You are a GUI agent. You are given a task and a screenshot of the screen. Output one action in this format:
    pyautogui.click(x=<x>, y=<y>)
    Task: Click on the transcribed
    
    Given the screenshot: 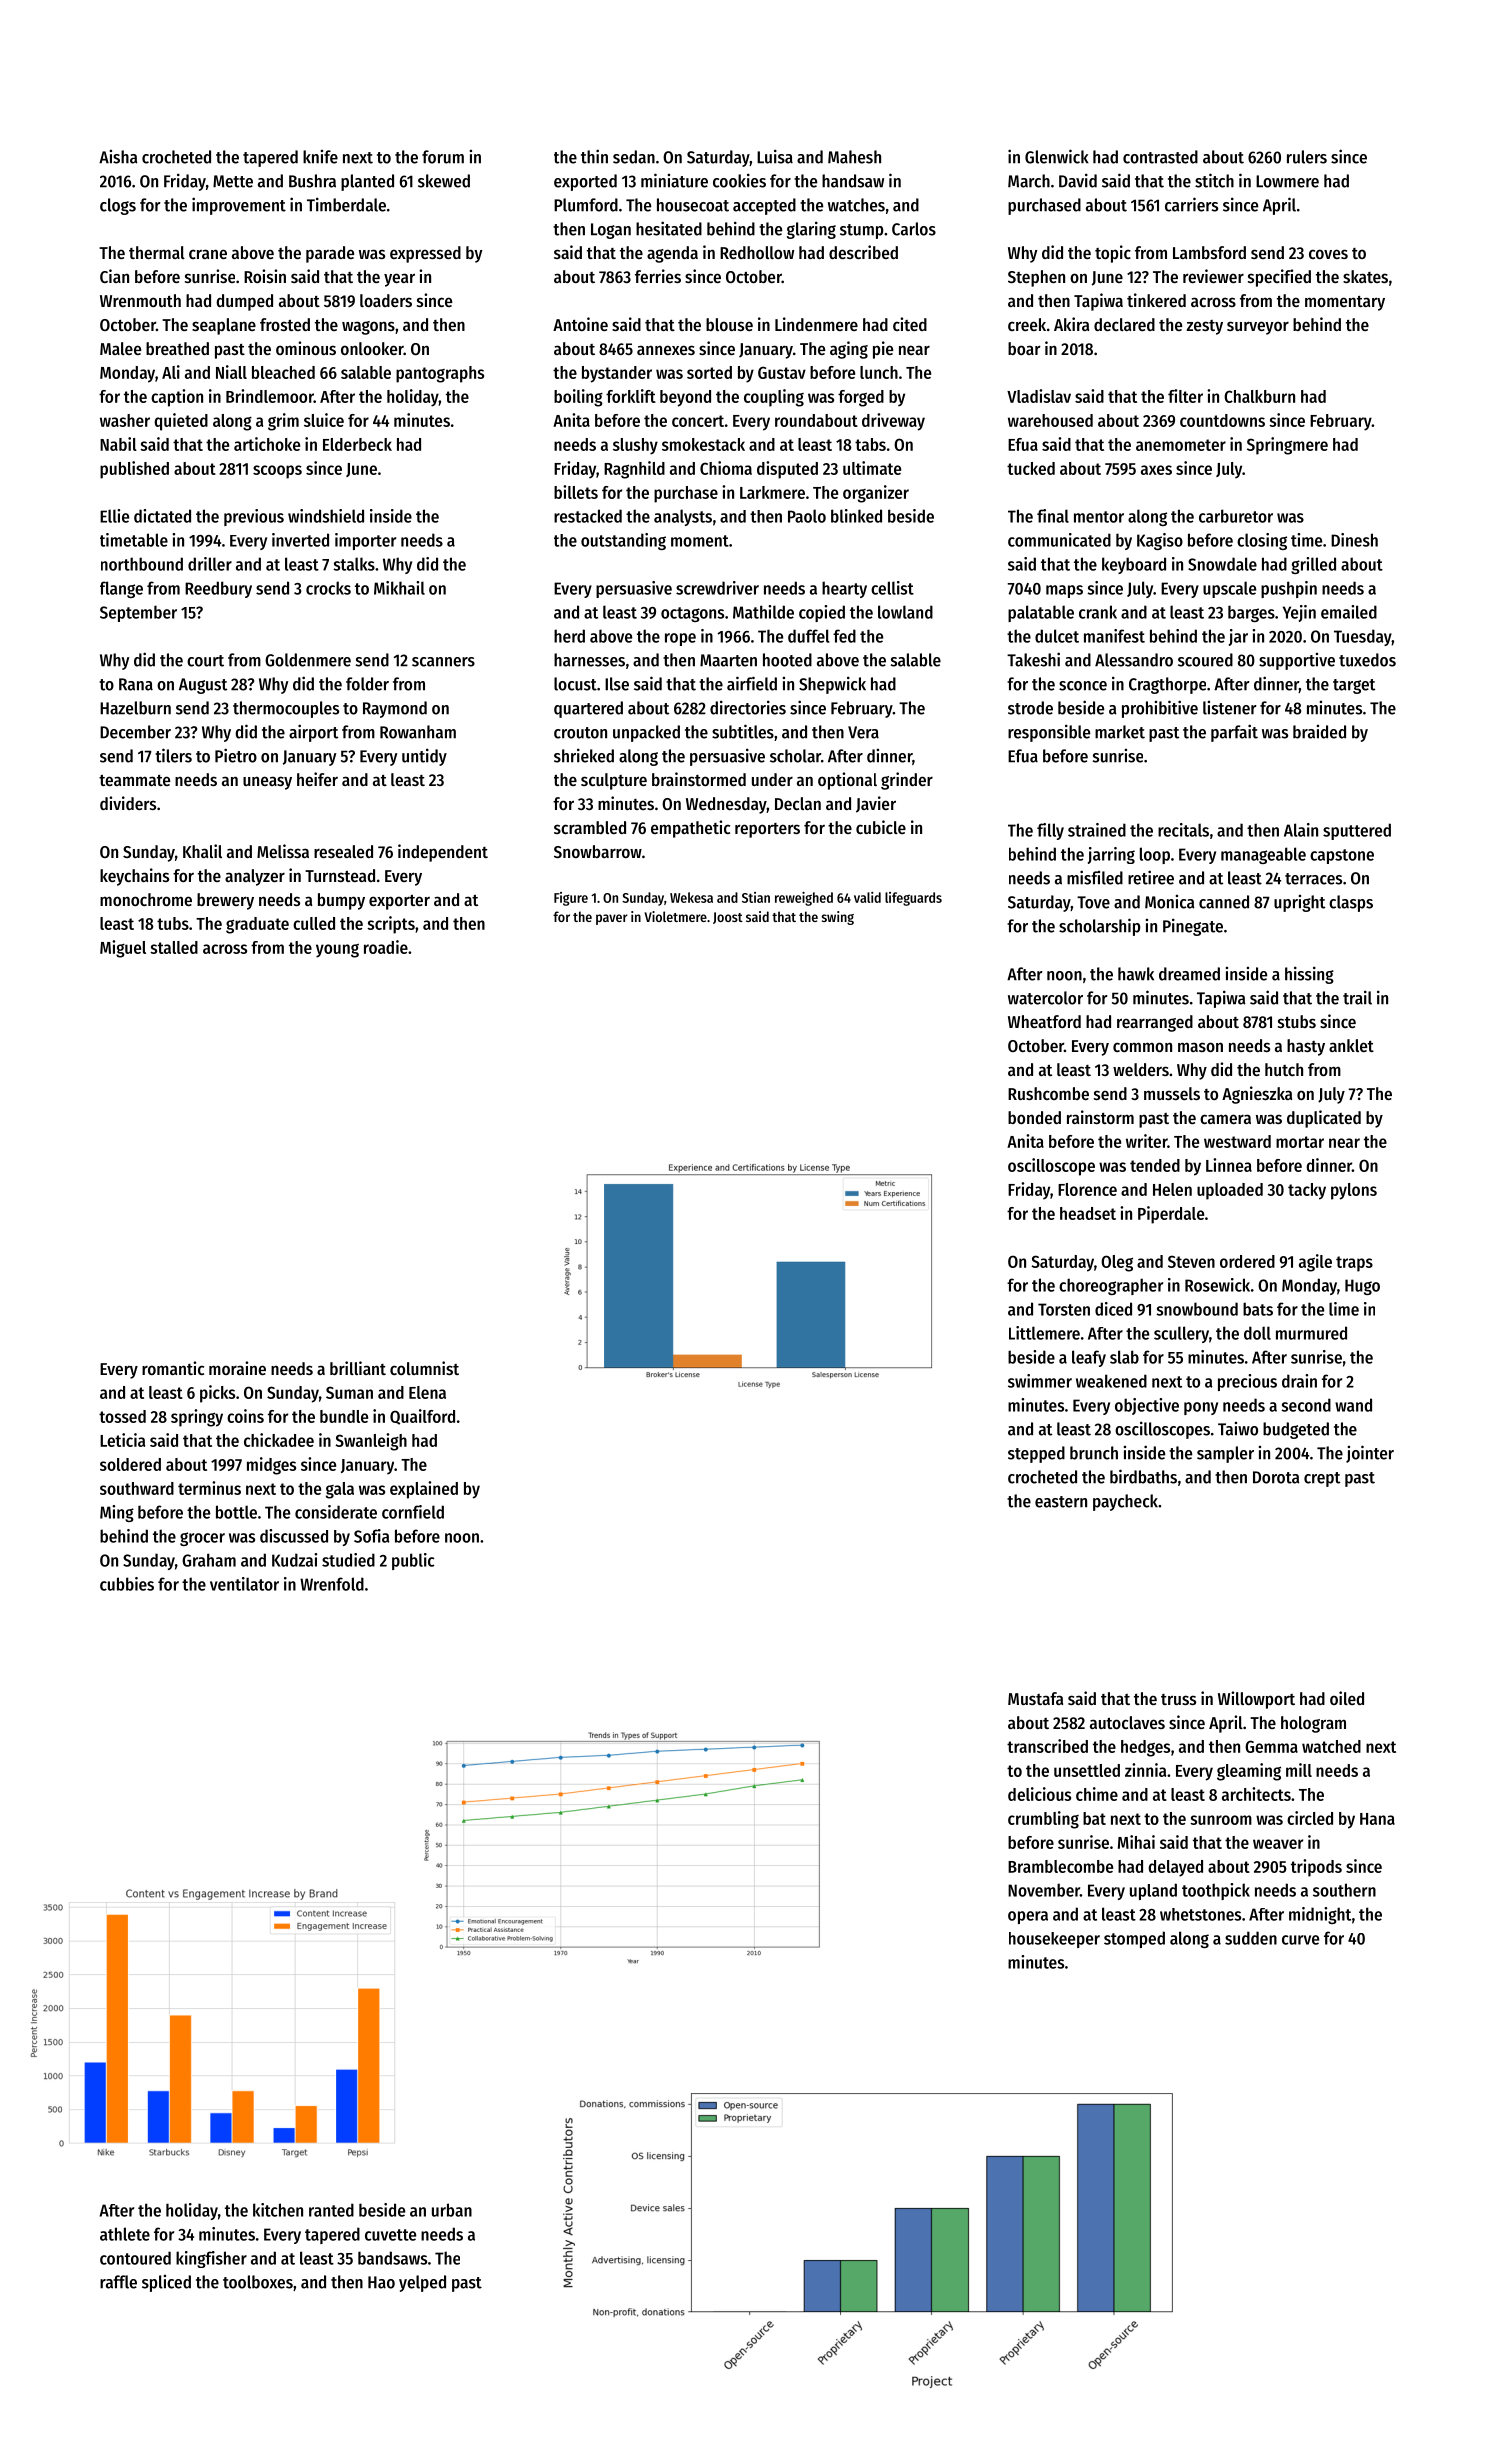 What is the action you would take?
    pyautogui.click(x=1047, y=1746)
